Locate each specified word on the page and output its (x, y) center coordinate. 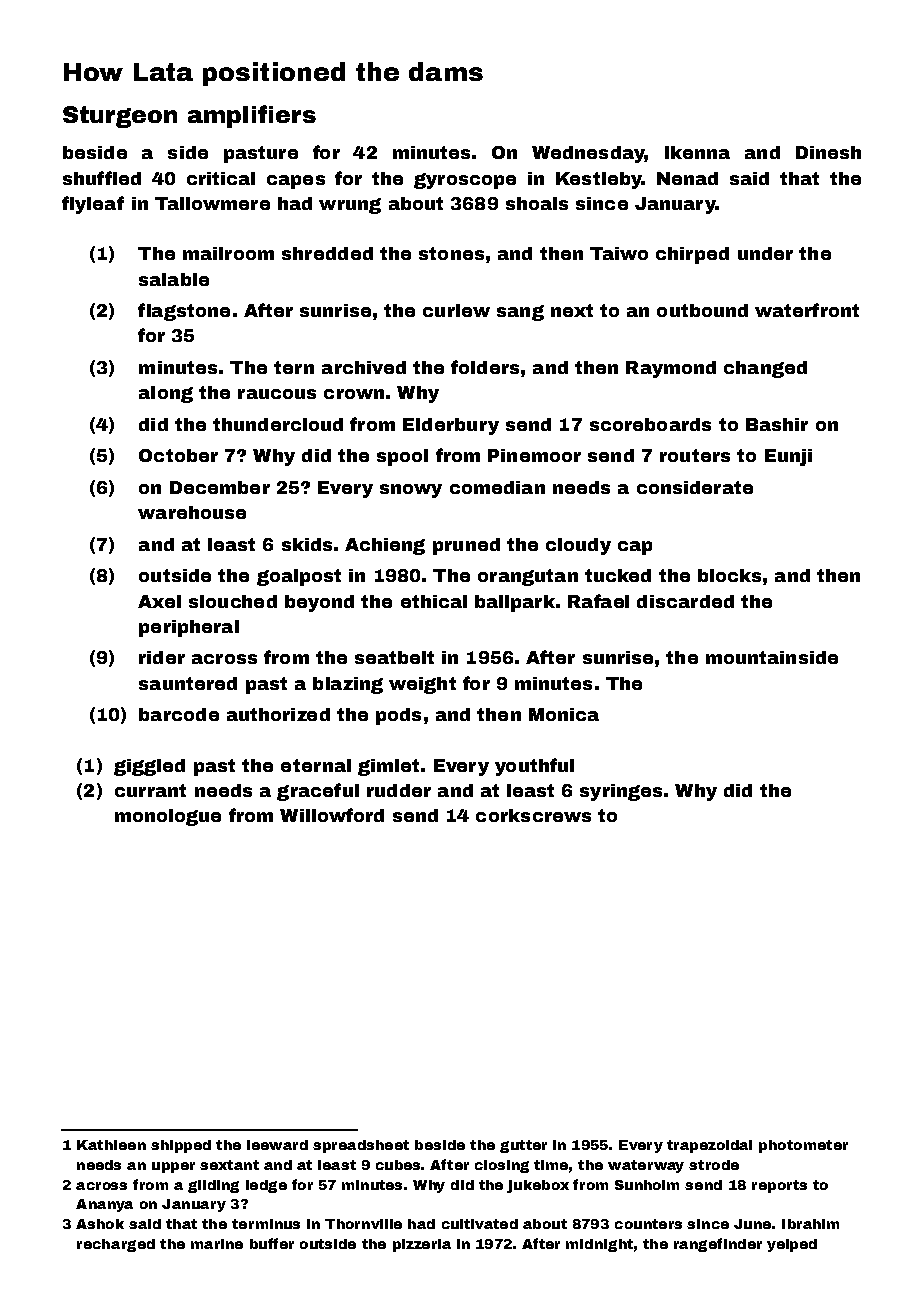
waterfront (807, 310)
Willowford (332, 815)
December (220, 487)
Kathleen (111, 1145)
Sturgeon (120, 117)
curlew (456, 310)
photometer (803, 1146)
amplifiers (252, 116)
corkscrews (533, 815)
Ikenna (697, 152)
